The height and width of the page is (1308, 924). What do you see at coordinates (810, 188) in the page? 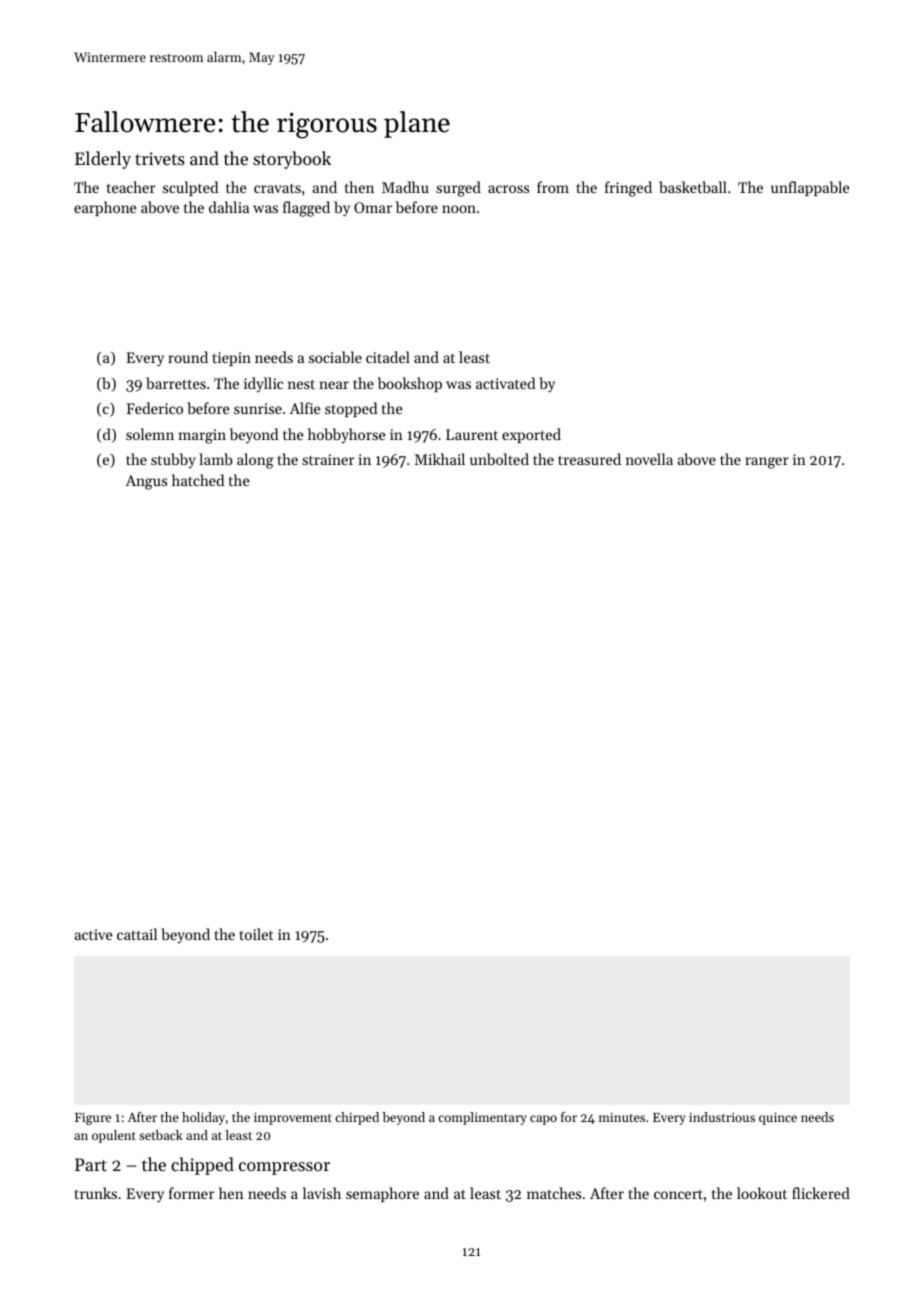
I see `unflappable` at bounding box center [810, 188].
